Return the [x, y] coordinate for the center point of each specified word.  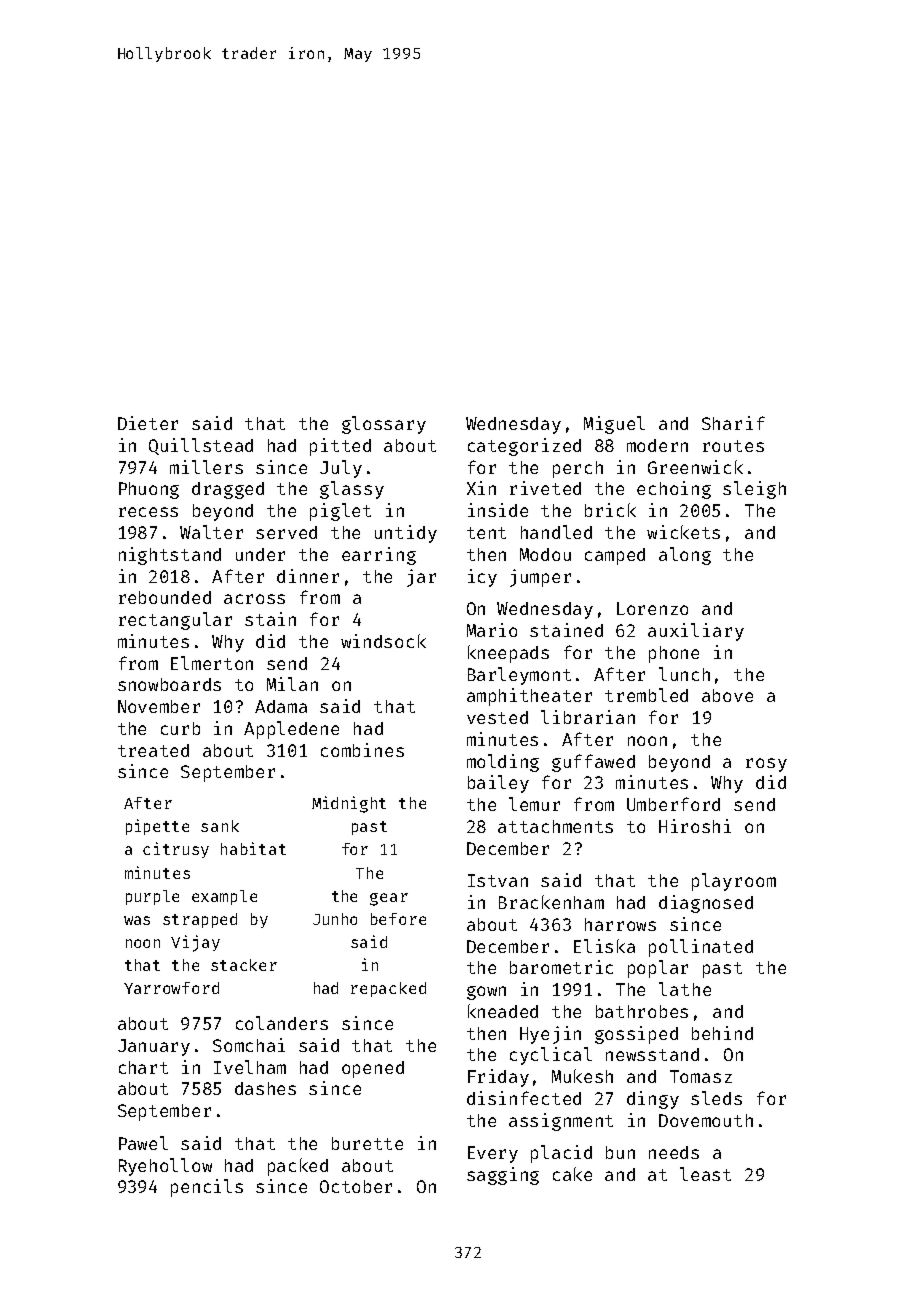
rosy [766, 765]
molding [503, 763]
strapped [200, 920]
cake [572, 1174]
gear [389, 899]
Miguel [614, 425]
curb [180, 728]
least [705, 1174]
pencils [207, 1188]
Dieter [148, 423]
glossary [384, 425]
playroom [734, 882]
